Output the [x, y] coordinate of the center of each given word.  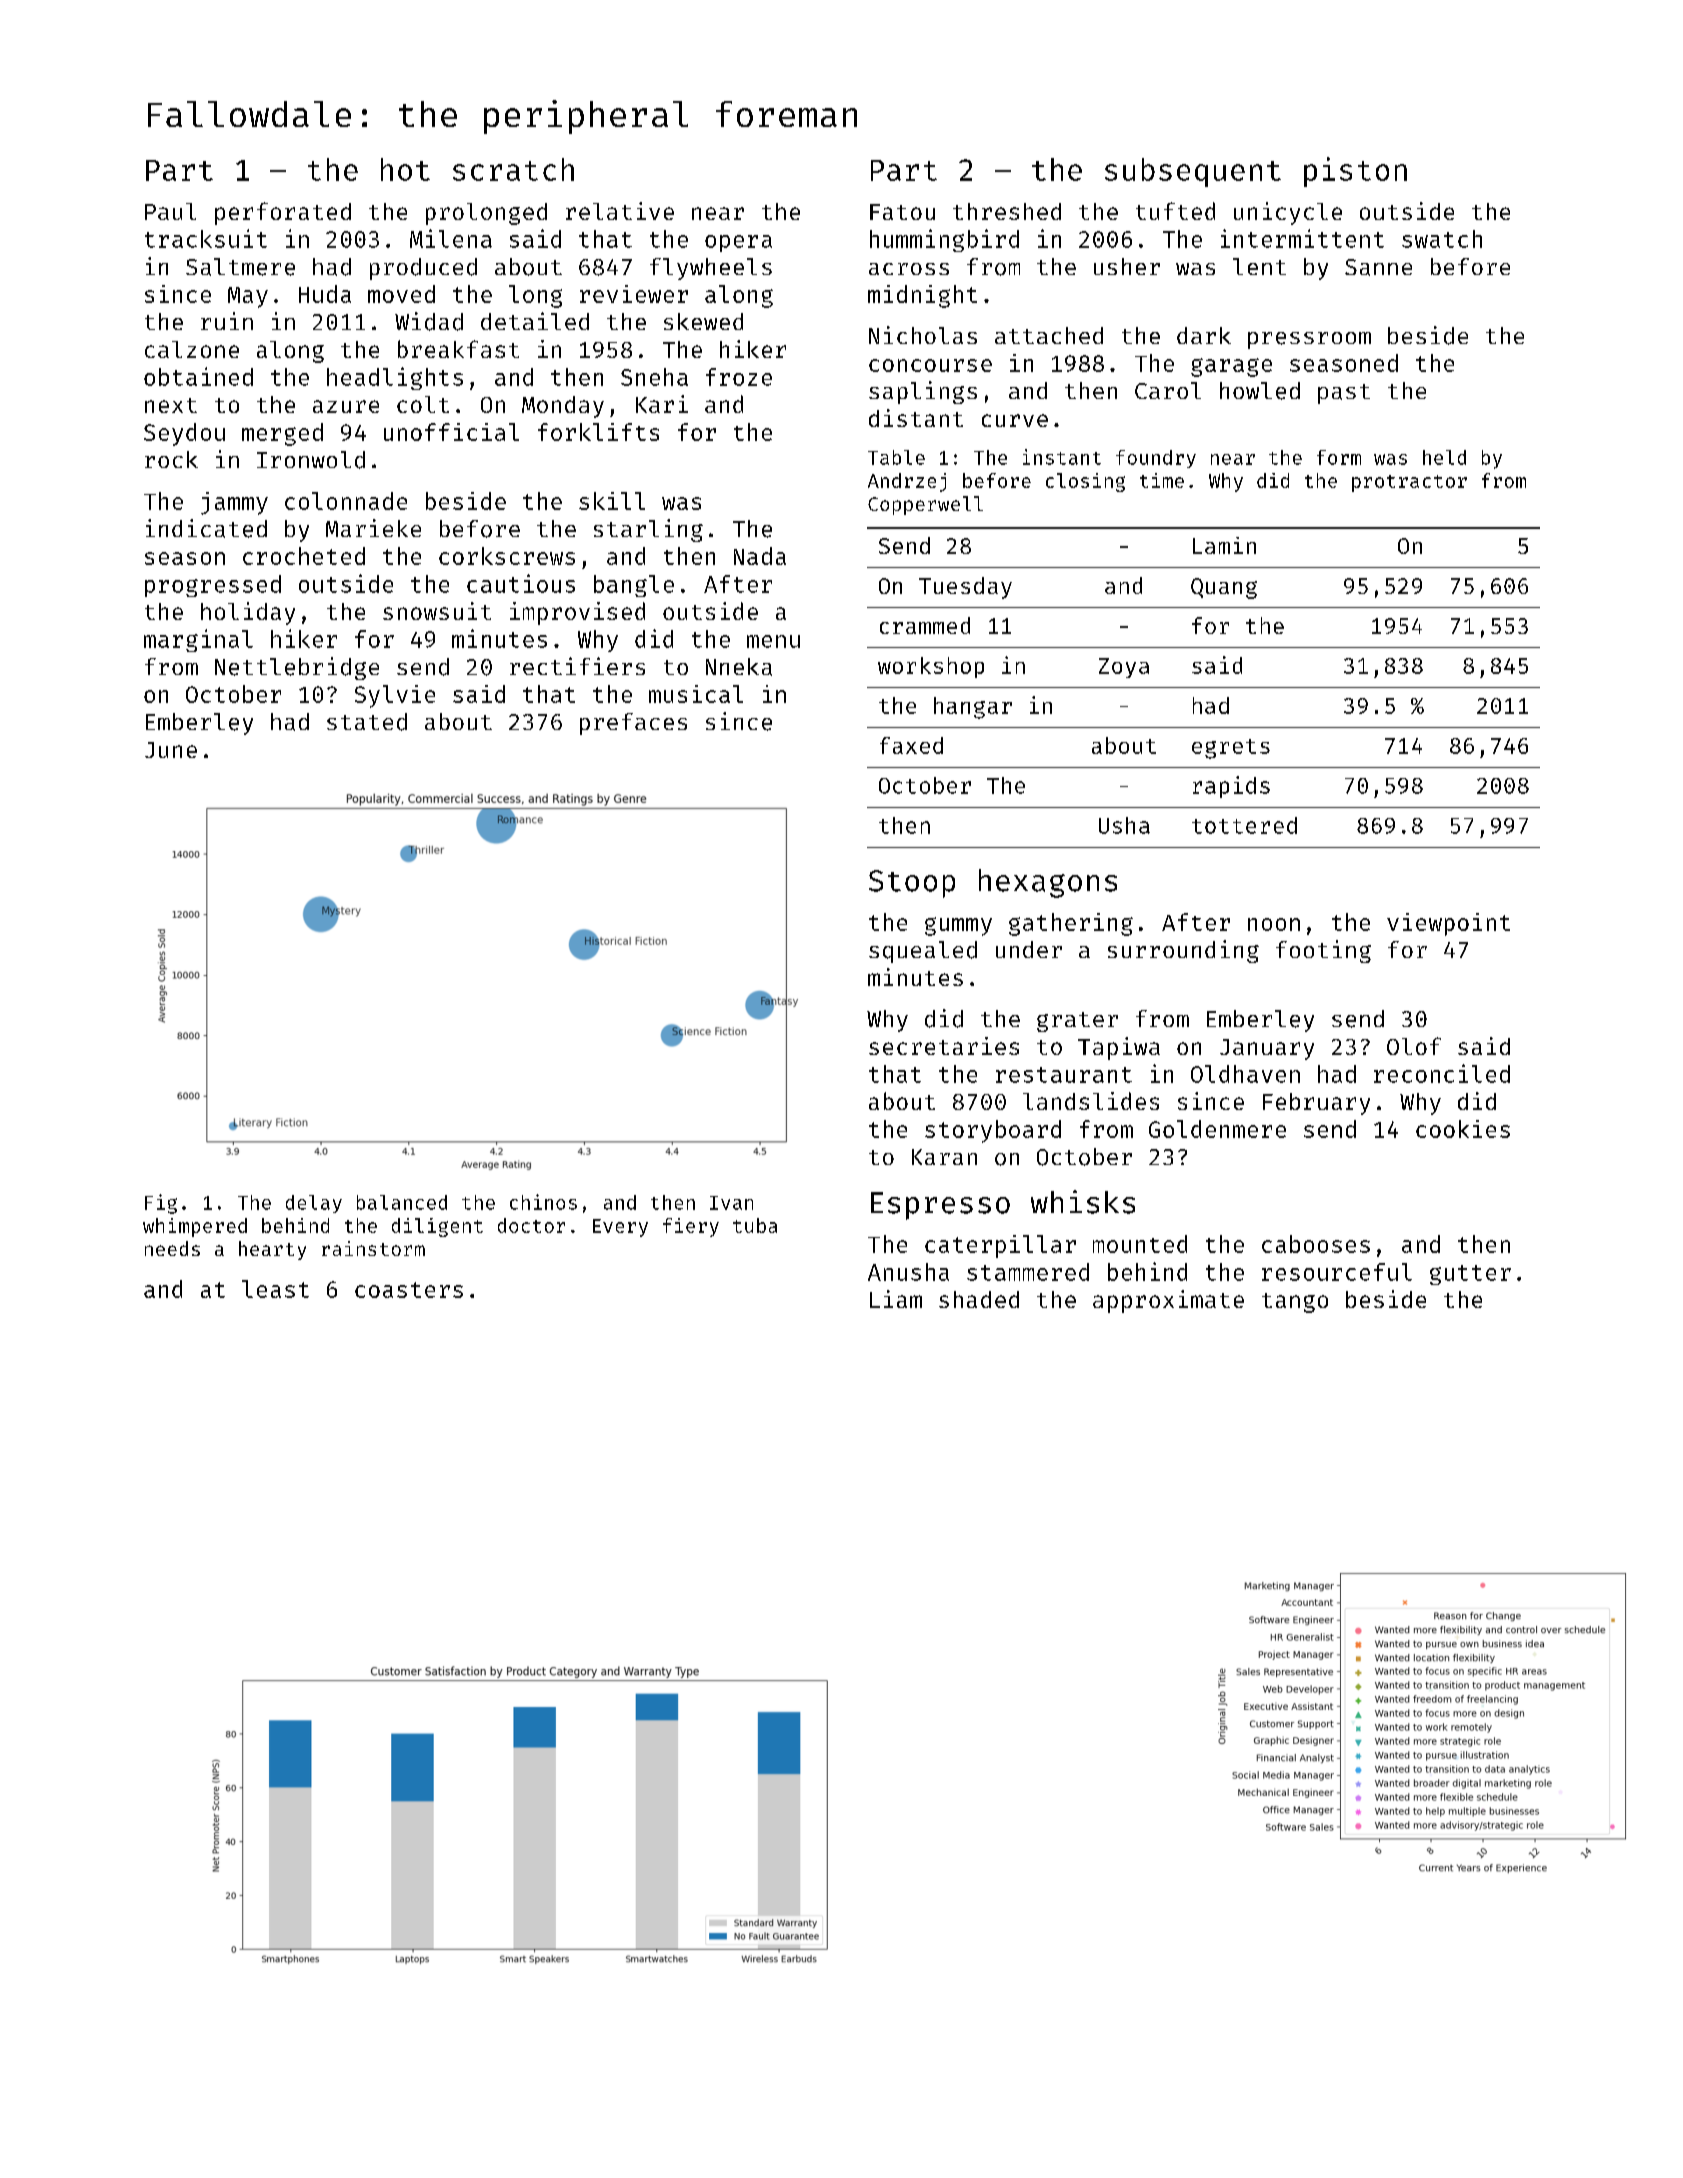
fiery [691, 1227]
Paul [170, 211]
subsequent [1193, 172]
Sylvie [395, 696]
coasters [409, 1290]
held [1444, 457]
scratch [513, 169]
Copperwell [925, 505]
